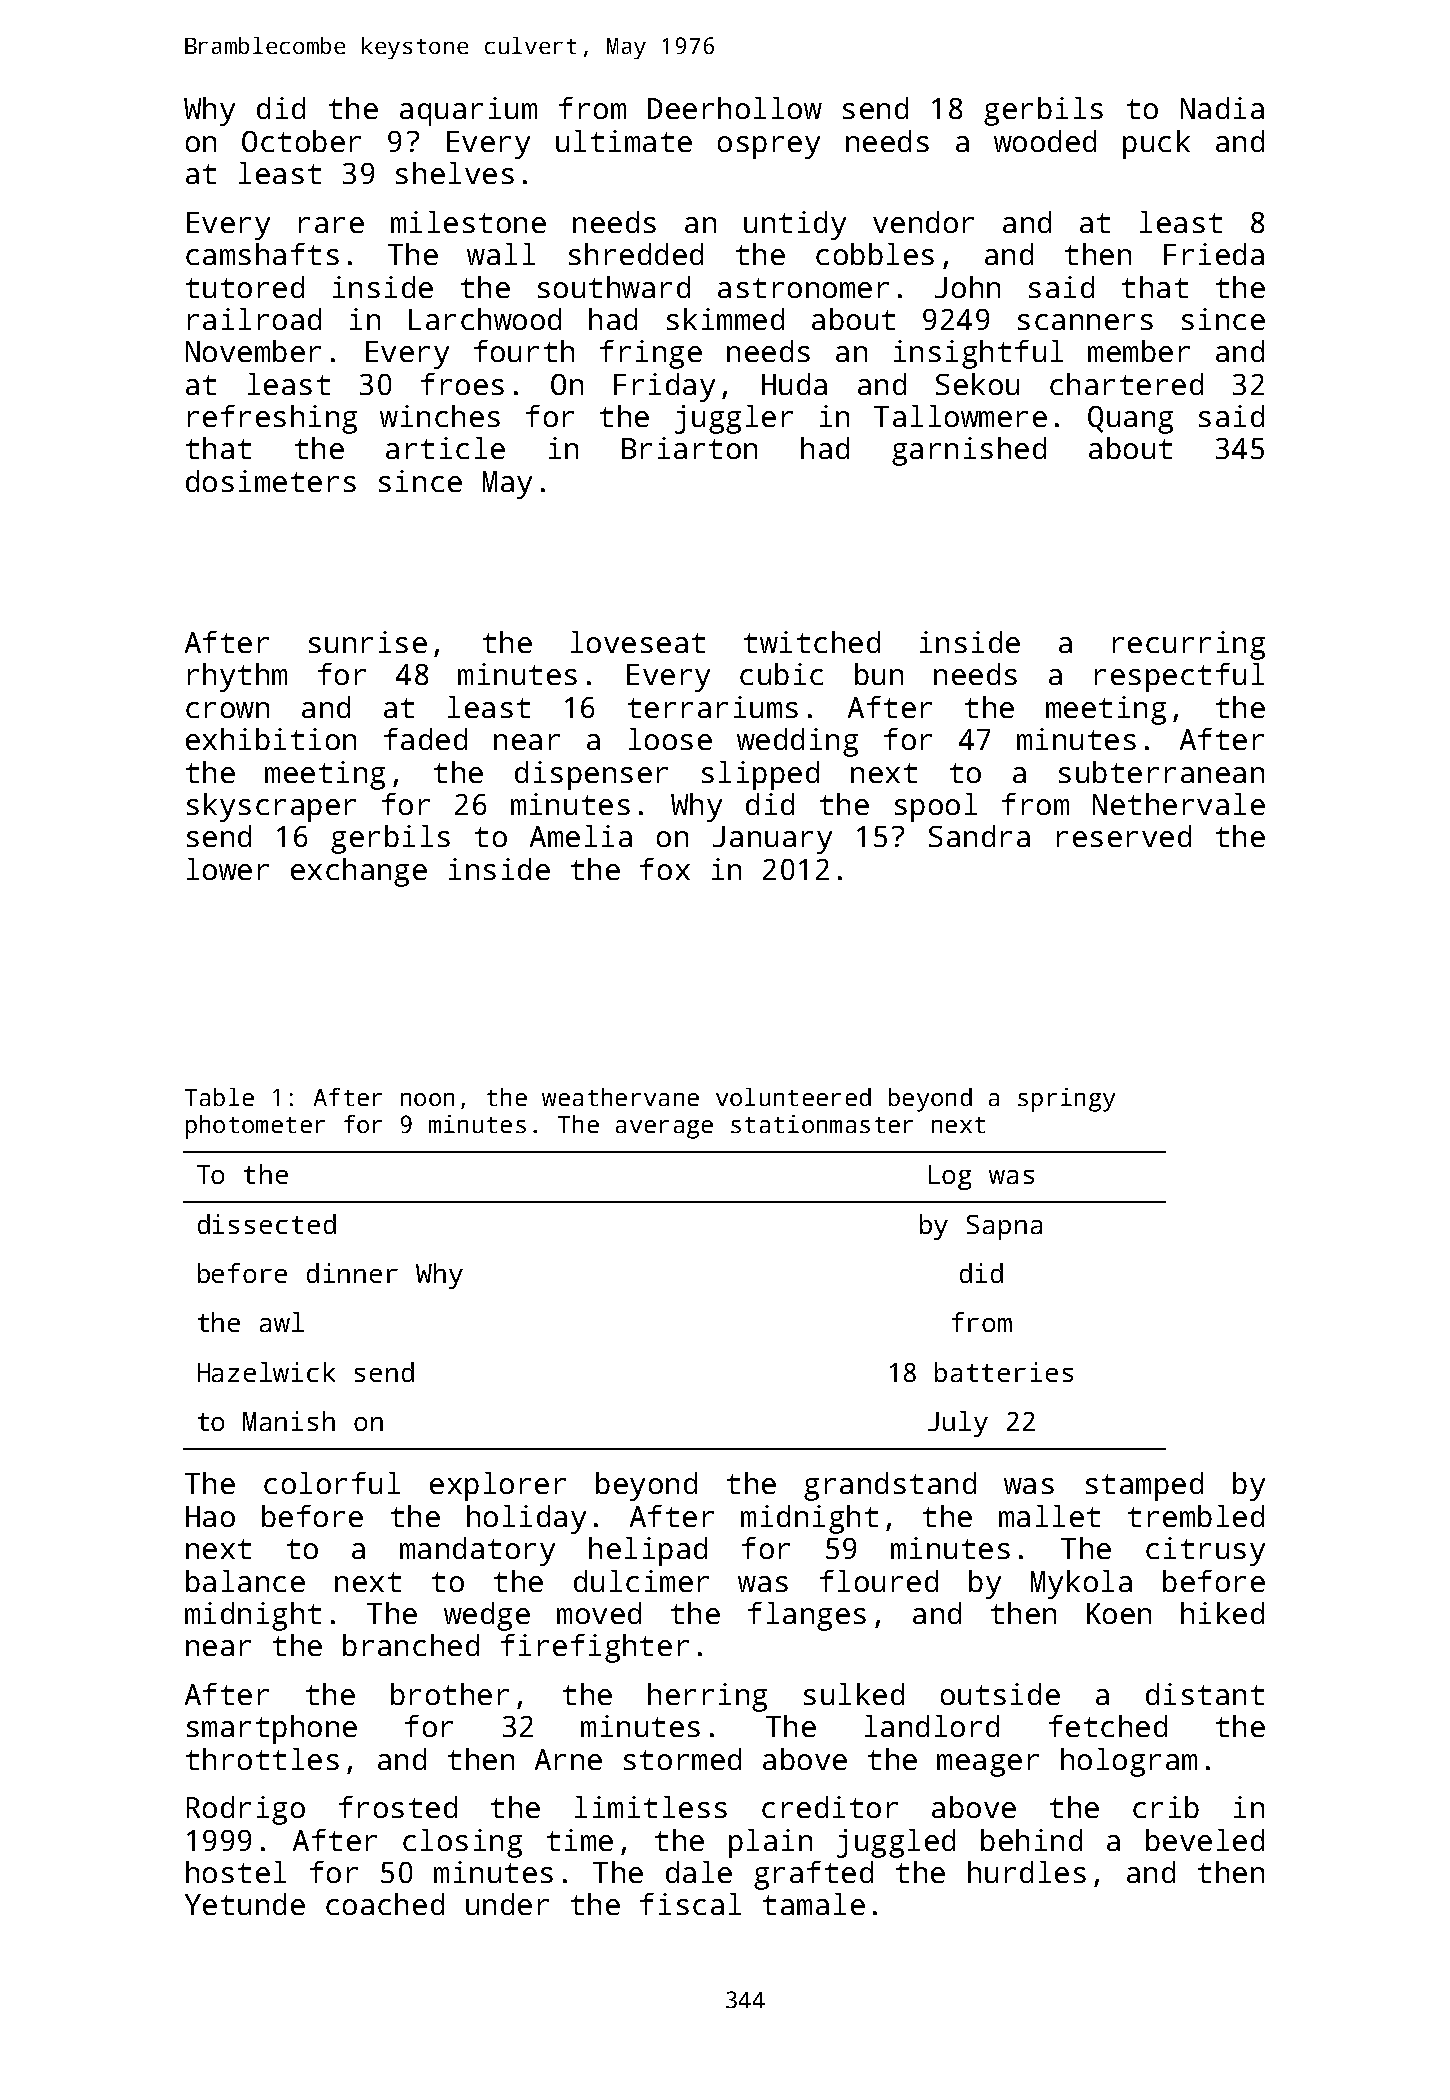 The image size is (1450, 2100). Describe the element at coordinates (245, 1904) in the image. I see `Yetunde` at that location.
